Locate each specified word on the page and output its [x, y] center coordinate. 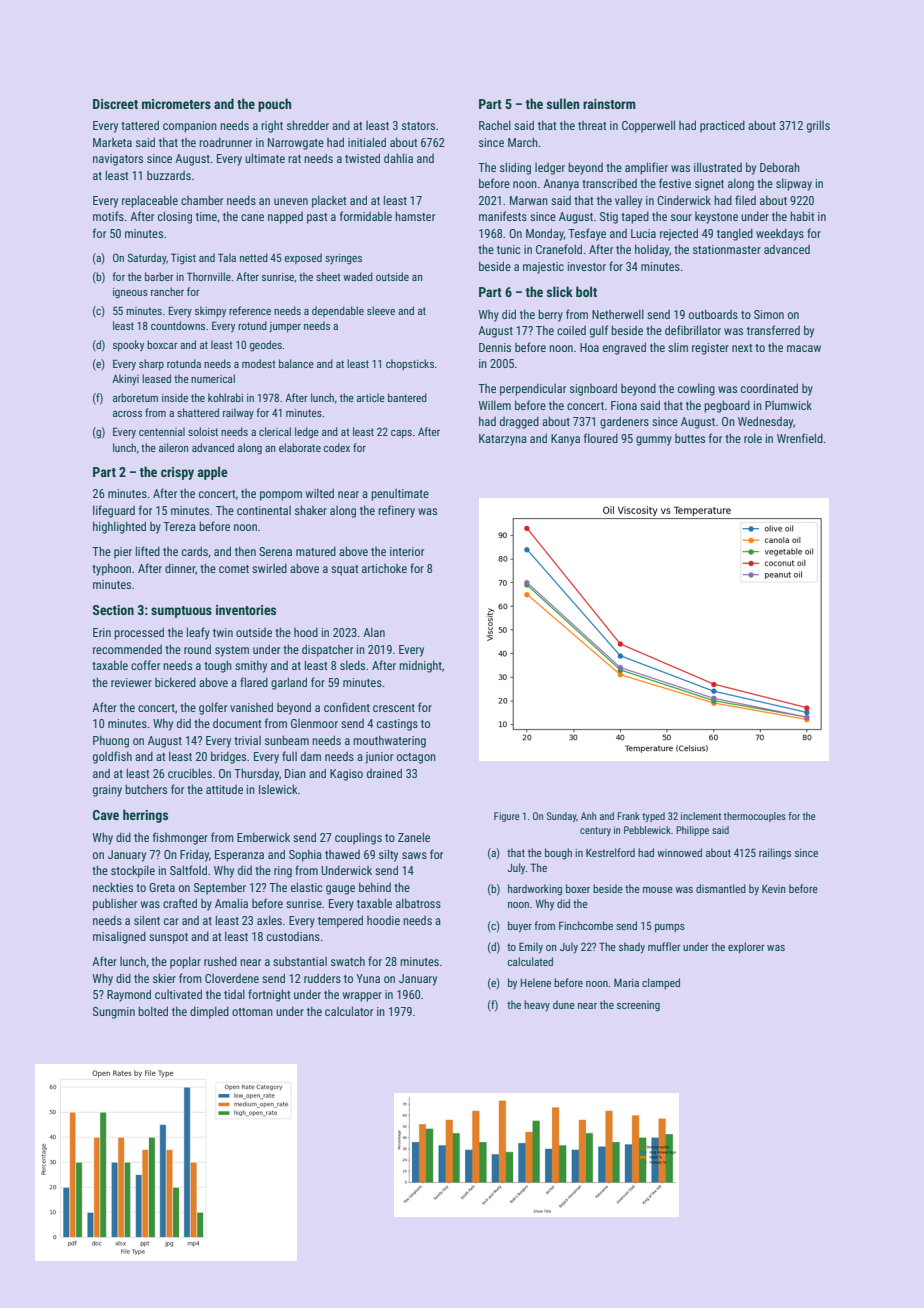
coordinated [769, 388]
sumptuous [181, 612]
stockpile [133, 871]
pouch [274, 105]
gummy [654, 441]
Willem [495, 405]
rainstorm [609, 104]
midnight [420, 666]
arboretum [135, 397]
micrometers [176, 104]
